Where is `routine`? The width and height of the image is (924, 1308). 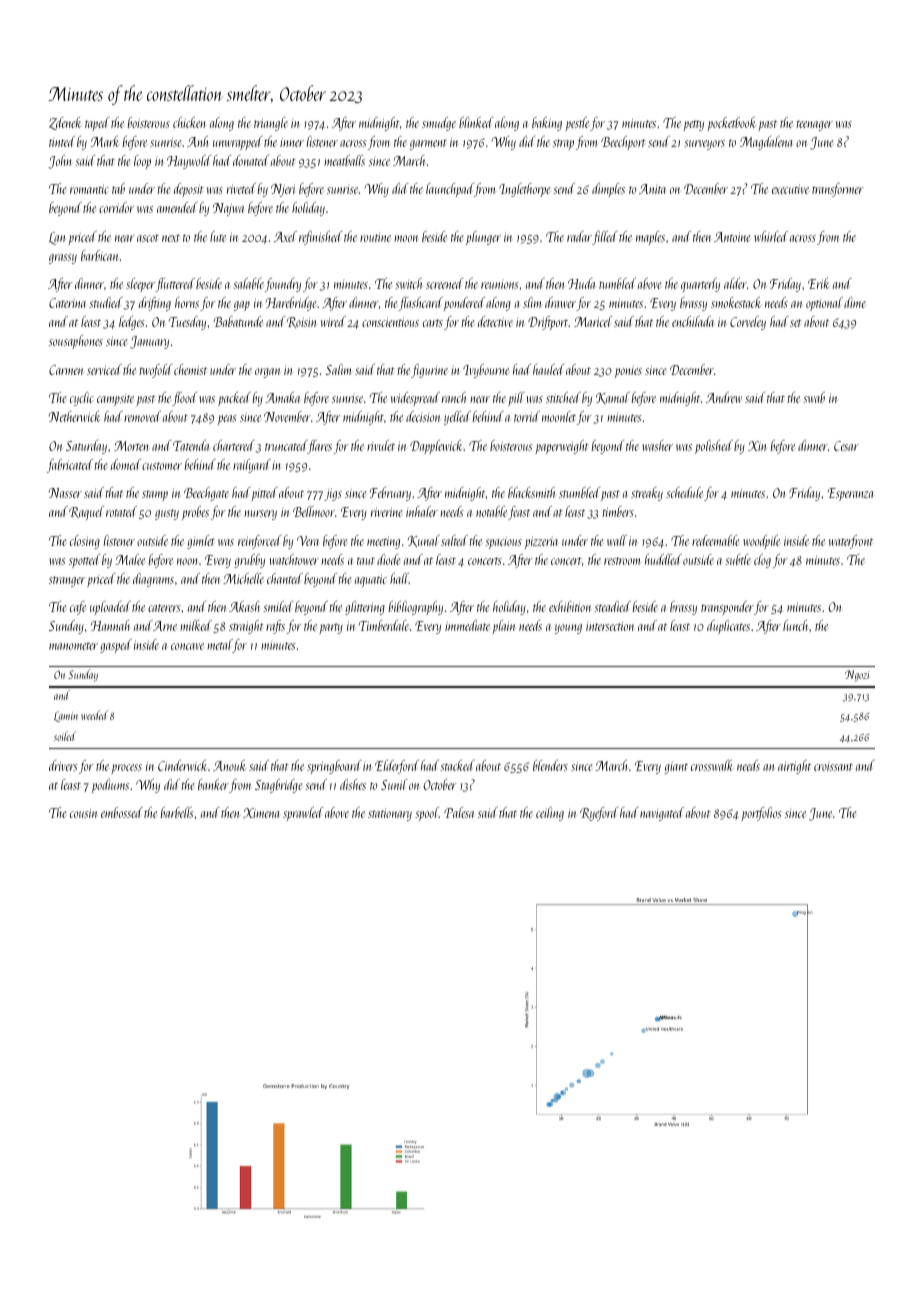 routine is located at coordinates (375, 237).
